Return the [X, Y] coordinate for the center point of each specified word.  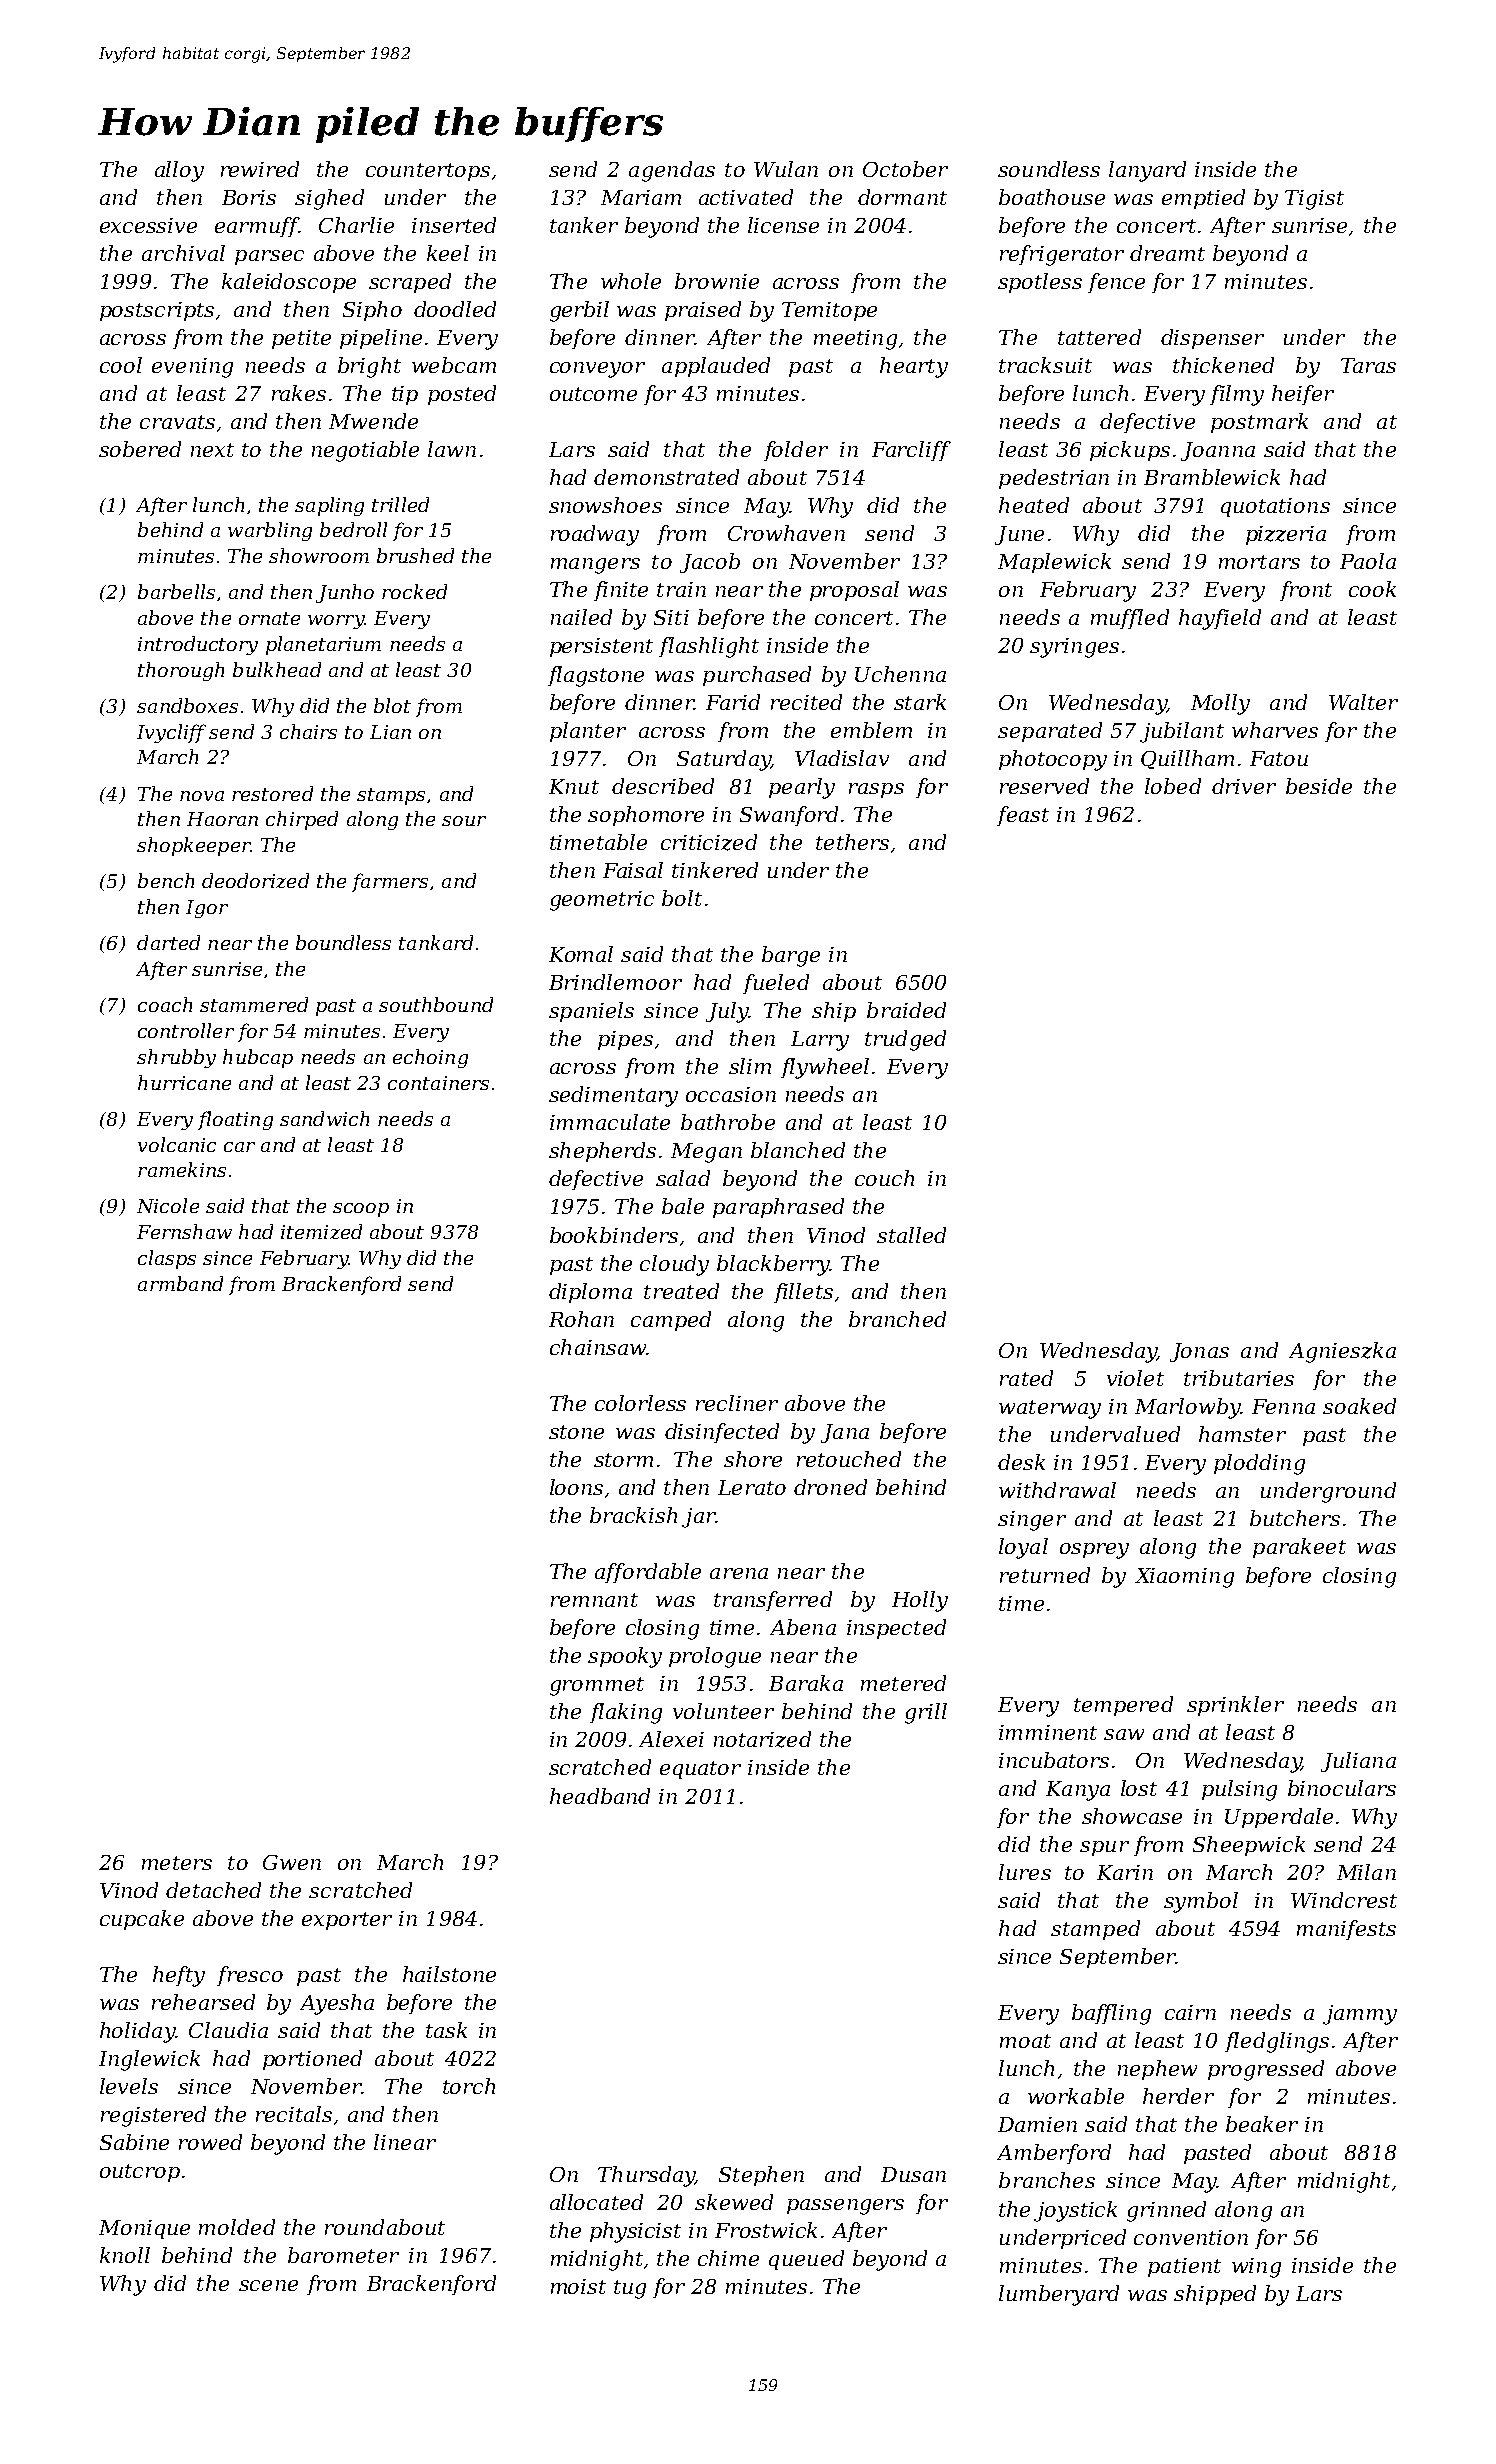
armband [180, 1283]
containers [438, 1083]
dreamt [1167, 253]
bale [683, 1206]
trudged [905, 1040]
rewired [260, 169]
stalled [911, 1235]
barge [791, 956]
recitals [294, 2114]
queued [806, 2260]
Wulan [786, 169]
